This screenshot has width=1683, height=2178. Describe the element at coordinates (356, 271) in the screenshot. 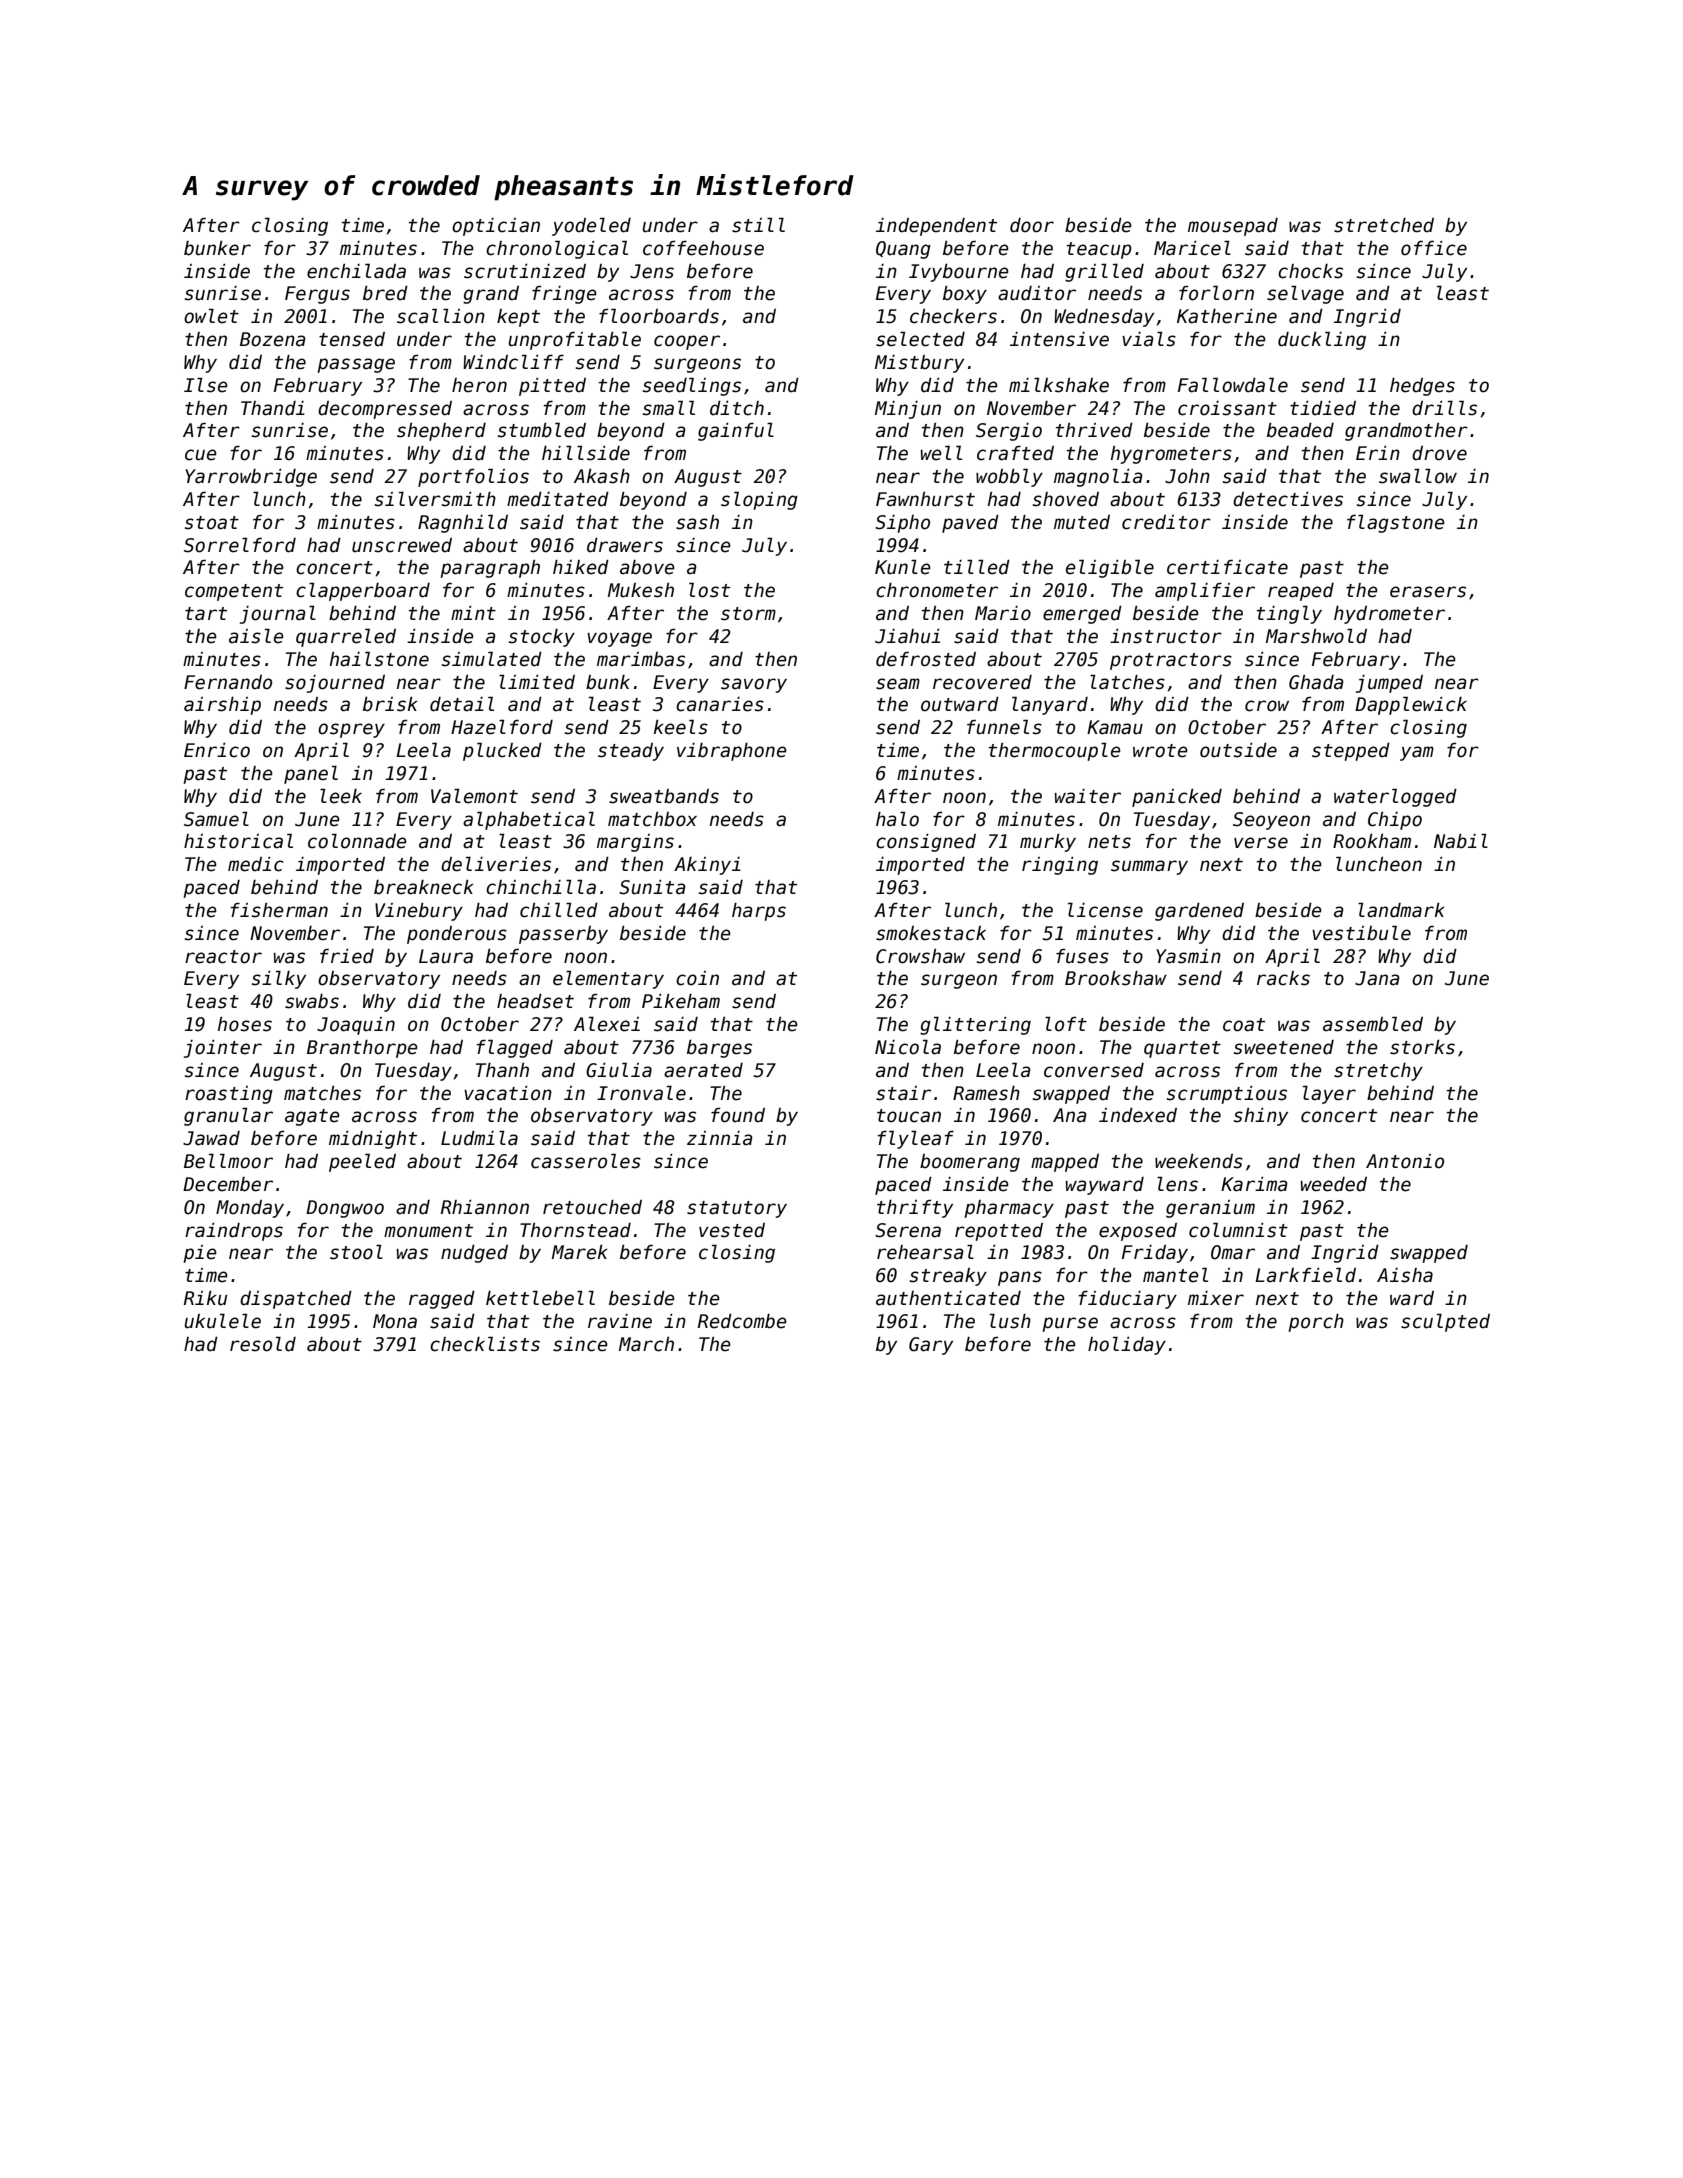

I see `enchilada` at that location.
